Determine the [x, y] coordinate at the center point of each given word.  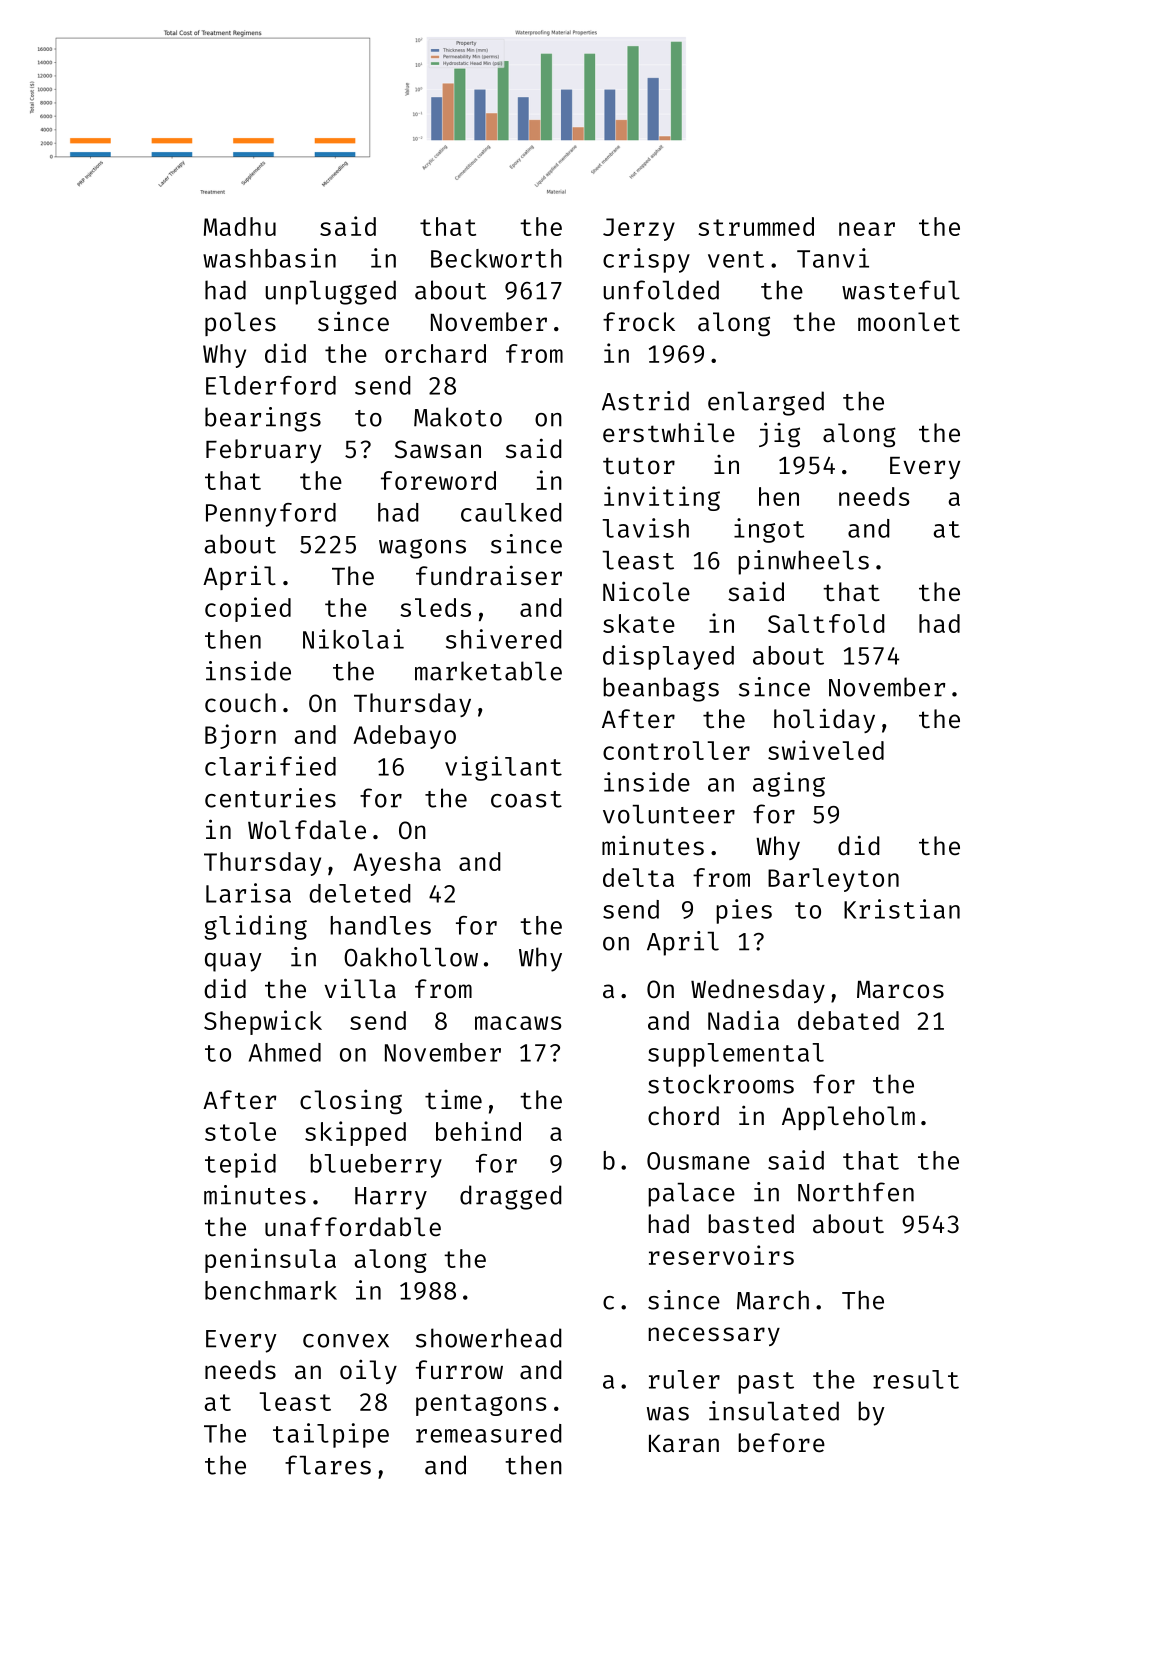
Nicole [646, 591]
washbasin [269, 258]
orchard [435, 353]
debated [848, 1020]
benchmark [271, 1290]
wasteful [901, 290]
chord [683, 1116]
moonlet [909, 322]
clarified [270, 766]
